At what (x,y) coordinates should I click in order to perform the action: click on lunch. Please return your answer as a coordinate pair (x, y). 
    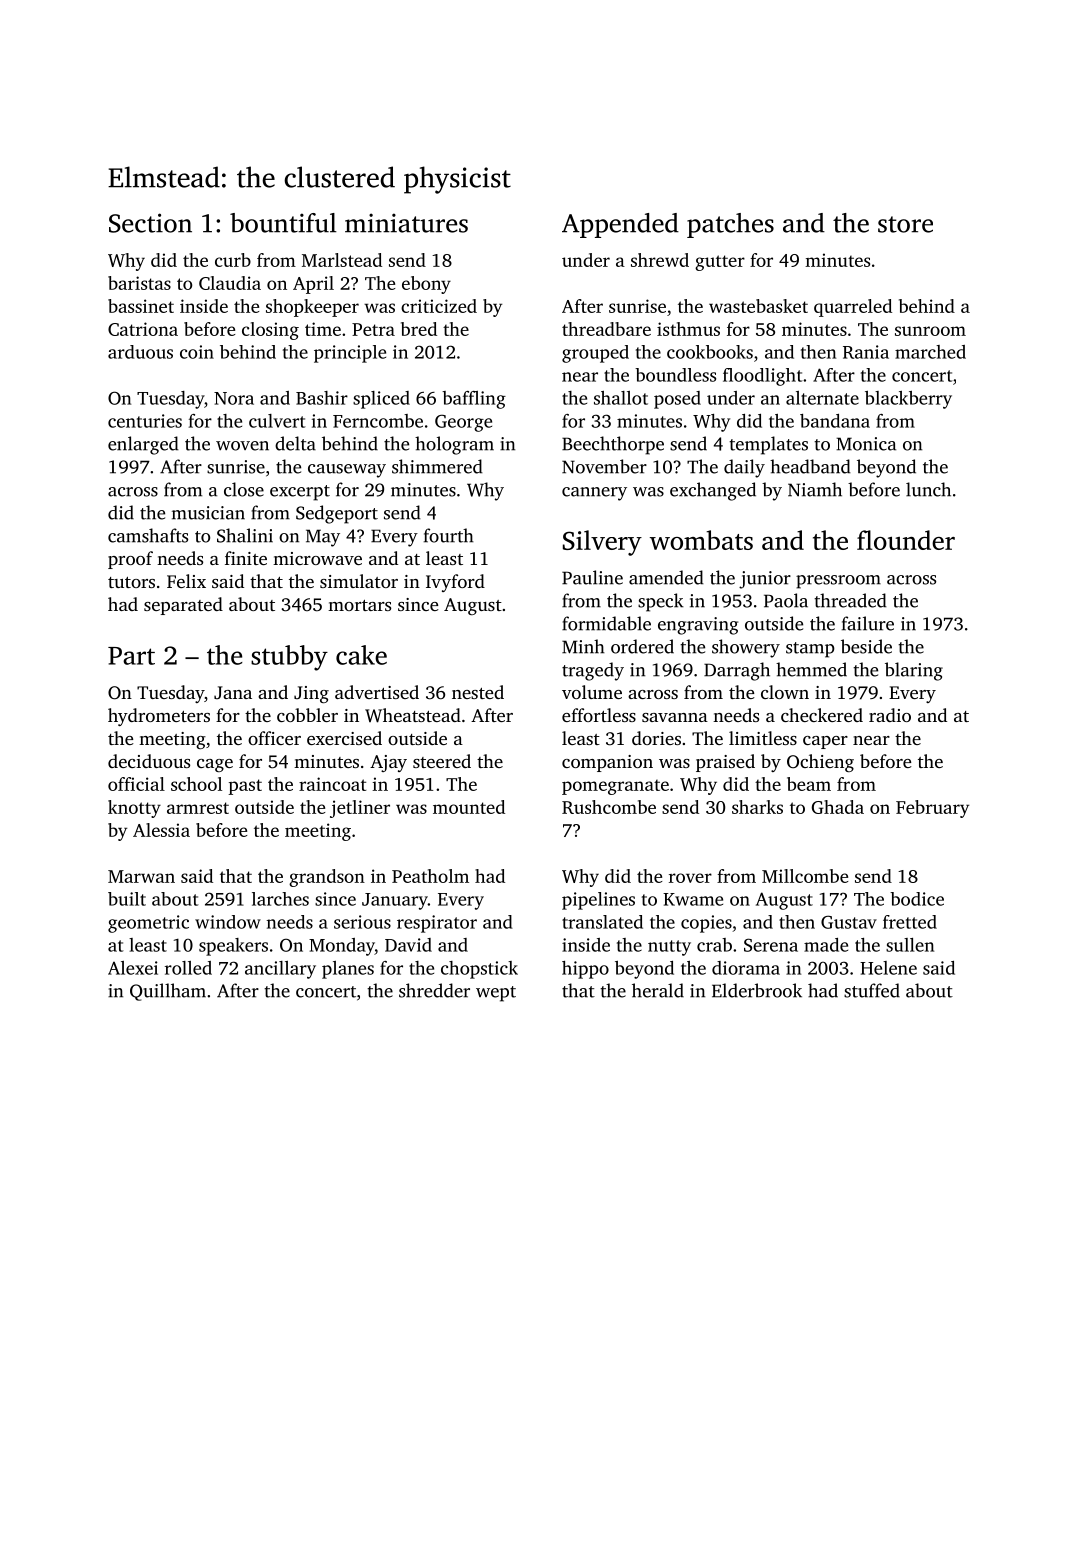
    Looking at the image, I should click on (928, 489).
